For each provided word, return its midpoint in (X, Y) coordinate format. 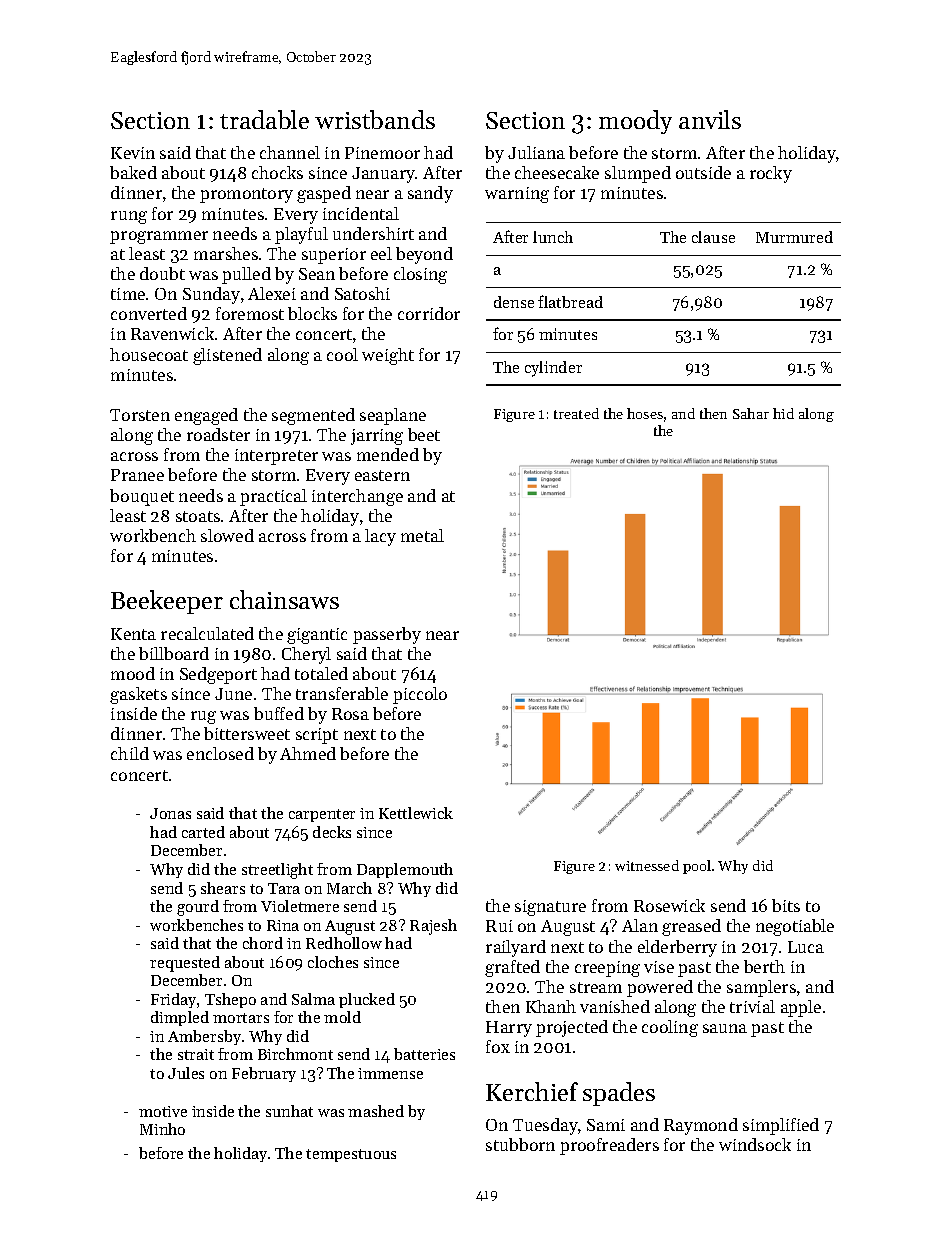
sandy (430, 194)
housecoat (149, 354)
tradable (264, 119)
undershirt (373, 233)
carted (203, 832)
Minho (162, 1129)
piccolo (420, 695)
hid (783, 413)
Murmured (794, 237)
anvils (710, 119)
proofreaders (609, 1146)
